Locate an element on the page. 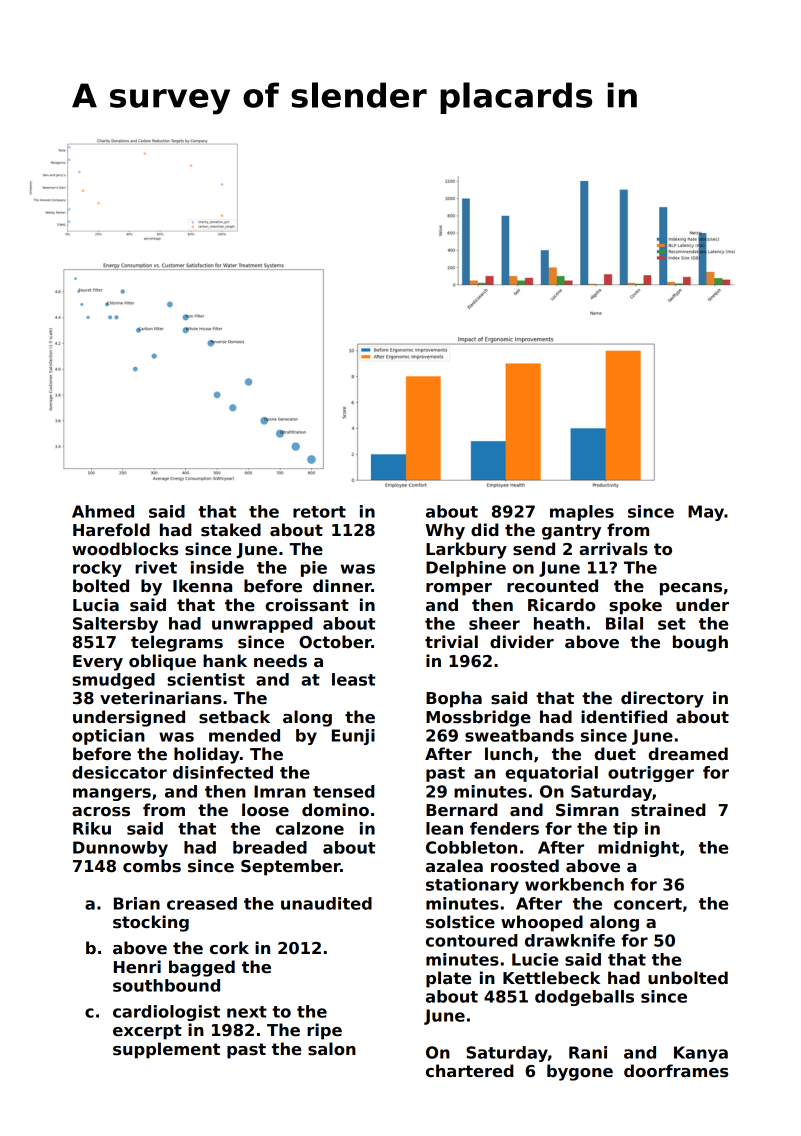 This image has width=801, height=1136. Eunji is located at coordinates (353, 737).
